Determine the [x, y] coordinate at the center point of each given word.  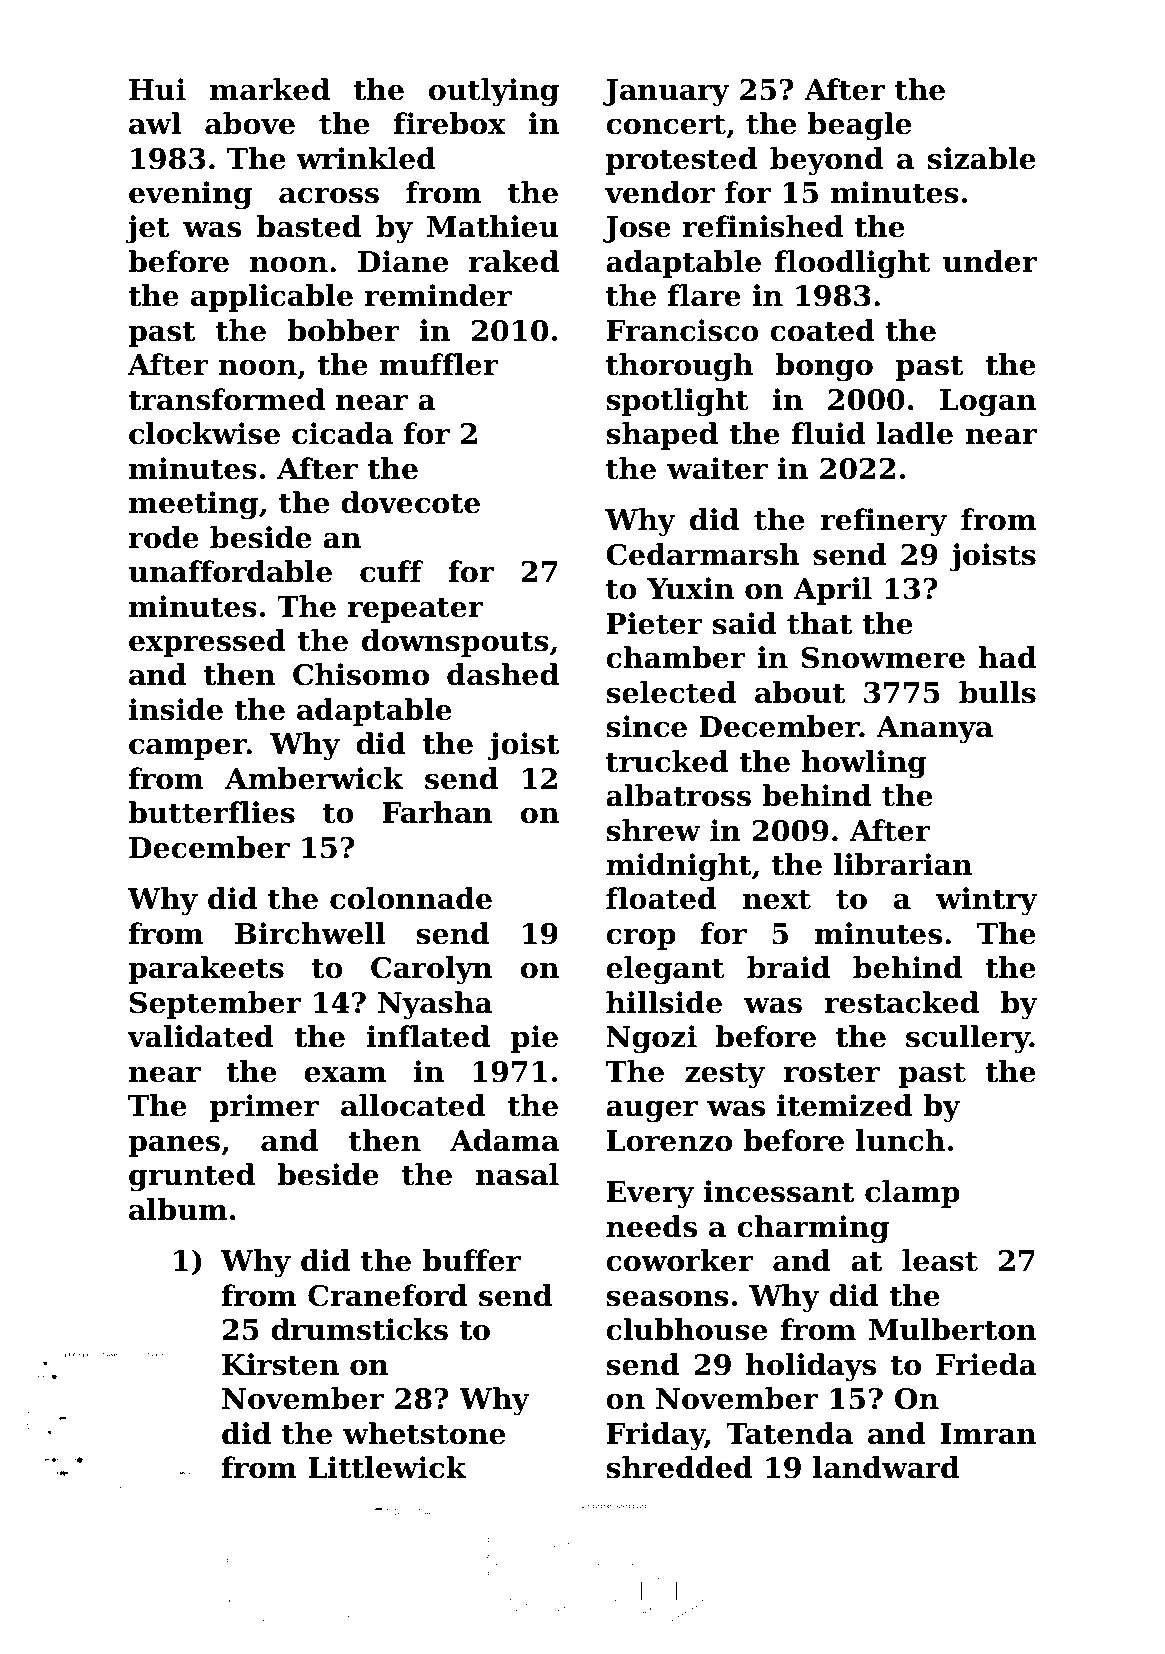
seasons [667, 1299]
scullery [968, 1039]
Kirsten [280, 1364]
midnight [678, 867]
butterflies [211, 812]
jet [147, 229]
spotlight [677, 402]
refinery [884, 522]
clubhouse [686, 1329]
